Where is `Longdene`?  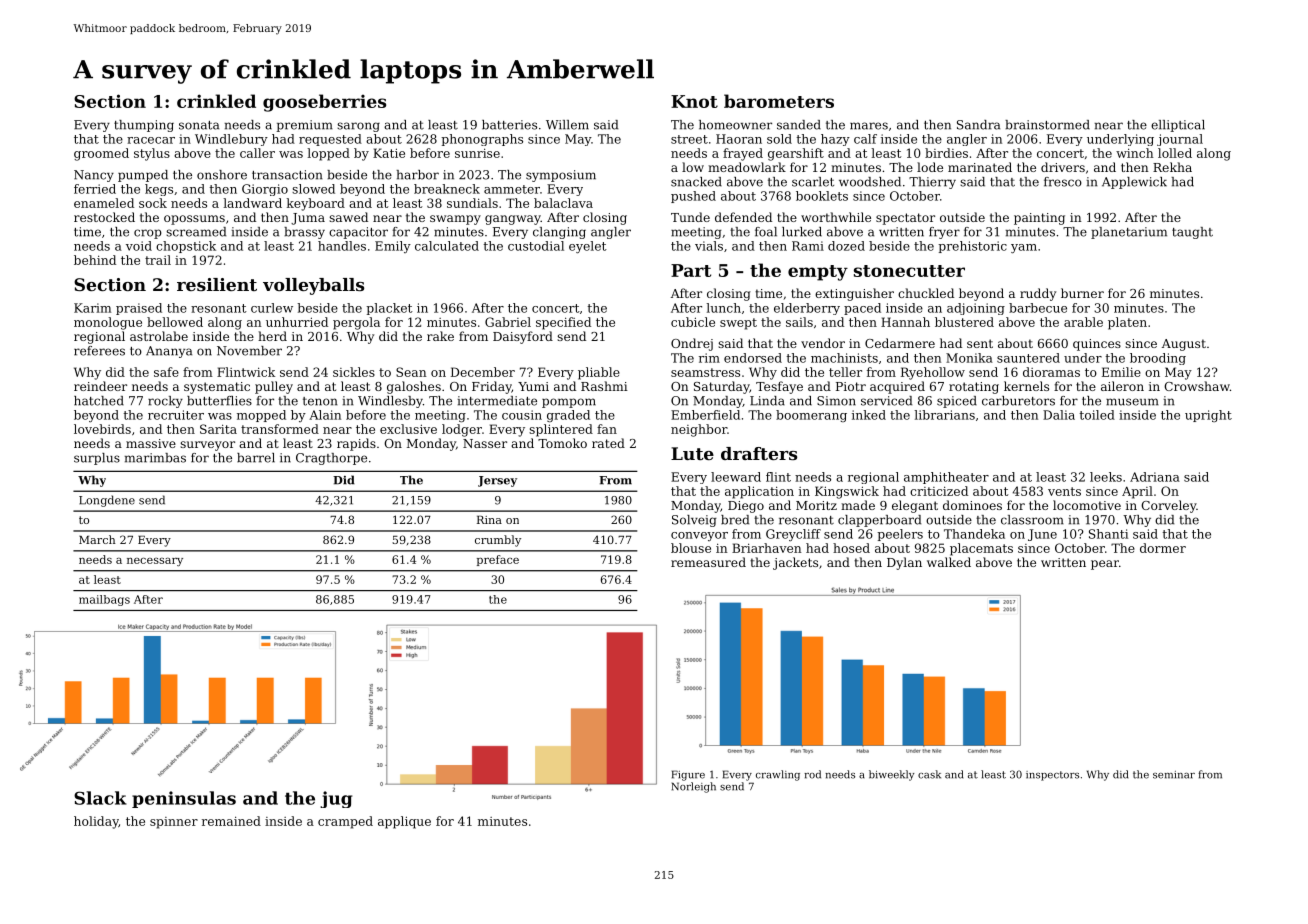 Longdene is located at coordinates (107, 501).
